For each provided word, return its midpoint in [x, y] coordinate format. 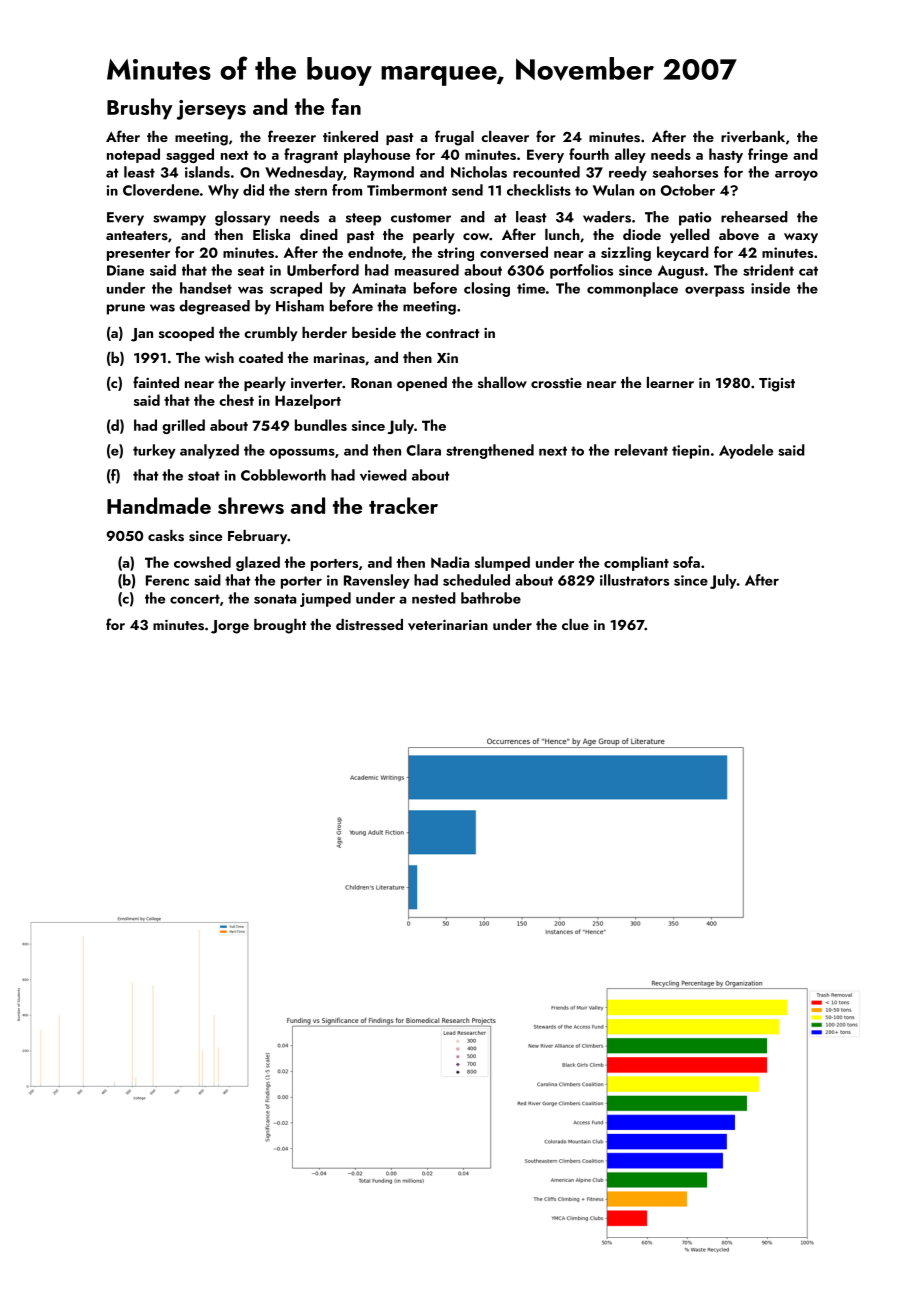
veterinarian [448, 625]
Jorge [230, 627]
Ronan [371, 383]
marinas [339, 358]
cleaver [505, 137]
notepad [133, 155]
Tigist [777, 385]
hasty [726, 155]
